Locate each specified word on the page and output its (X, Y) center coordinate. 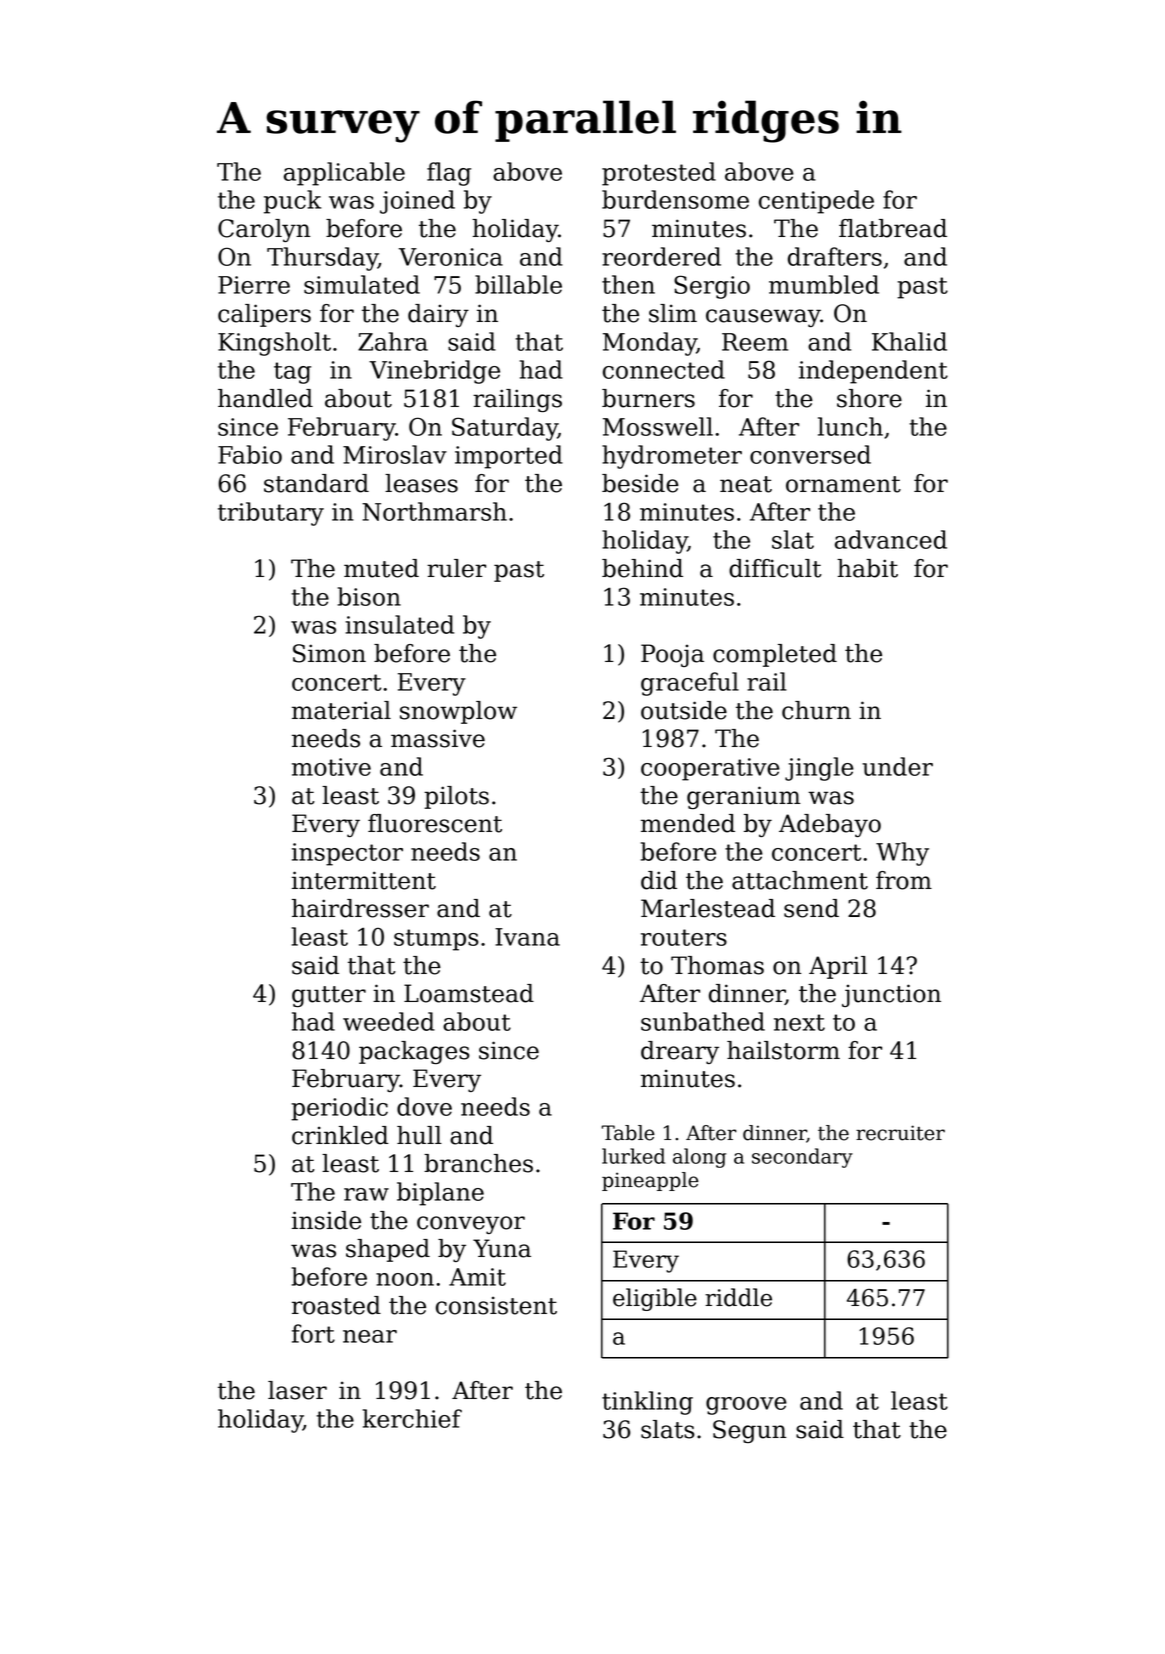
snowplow (458, 712)
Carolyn (264, 230)
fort (313, 1333)
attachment (800, 880)
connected (664, 369)
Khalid (909, 341)
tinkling (647, 1403)
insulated (399, 624)
